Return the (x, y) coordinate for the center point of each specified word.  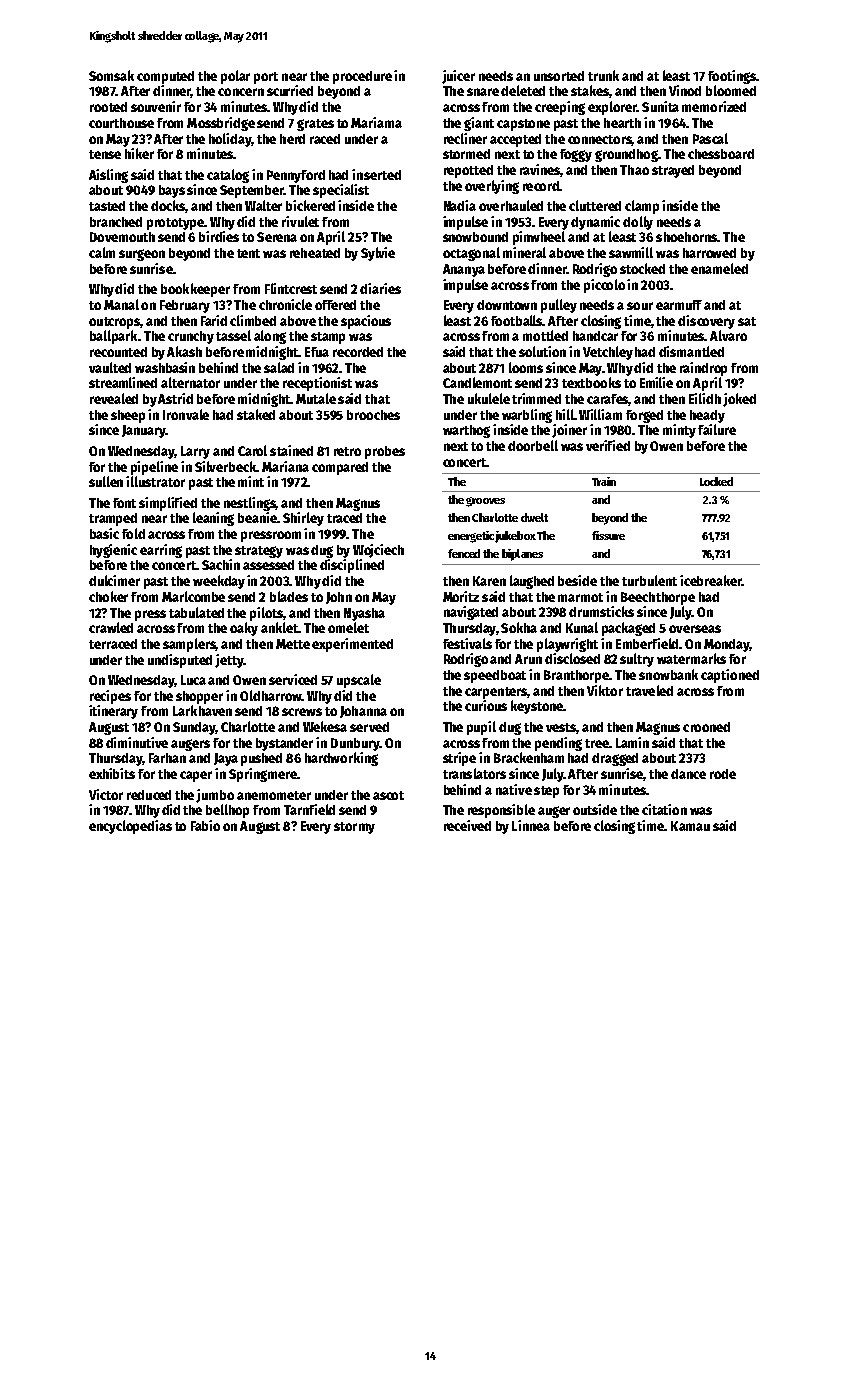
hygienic (113, 551)
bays (172, 191)
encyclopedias (130, 827)
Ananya (464, 270)
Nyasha (364, 614)
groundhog (626, 155)
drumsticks (601, 611)
